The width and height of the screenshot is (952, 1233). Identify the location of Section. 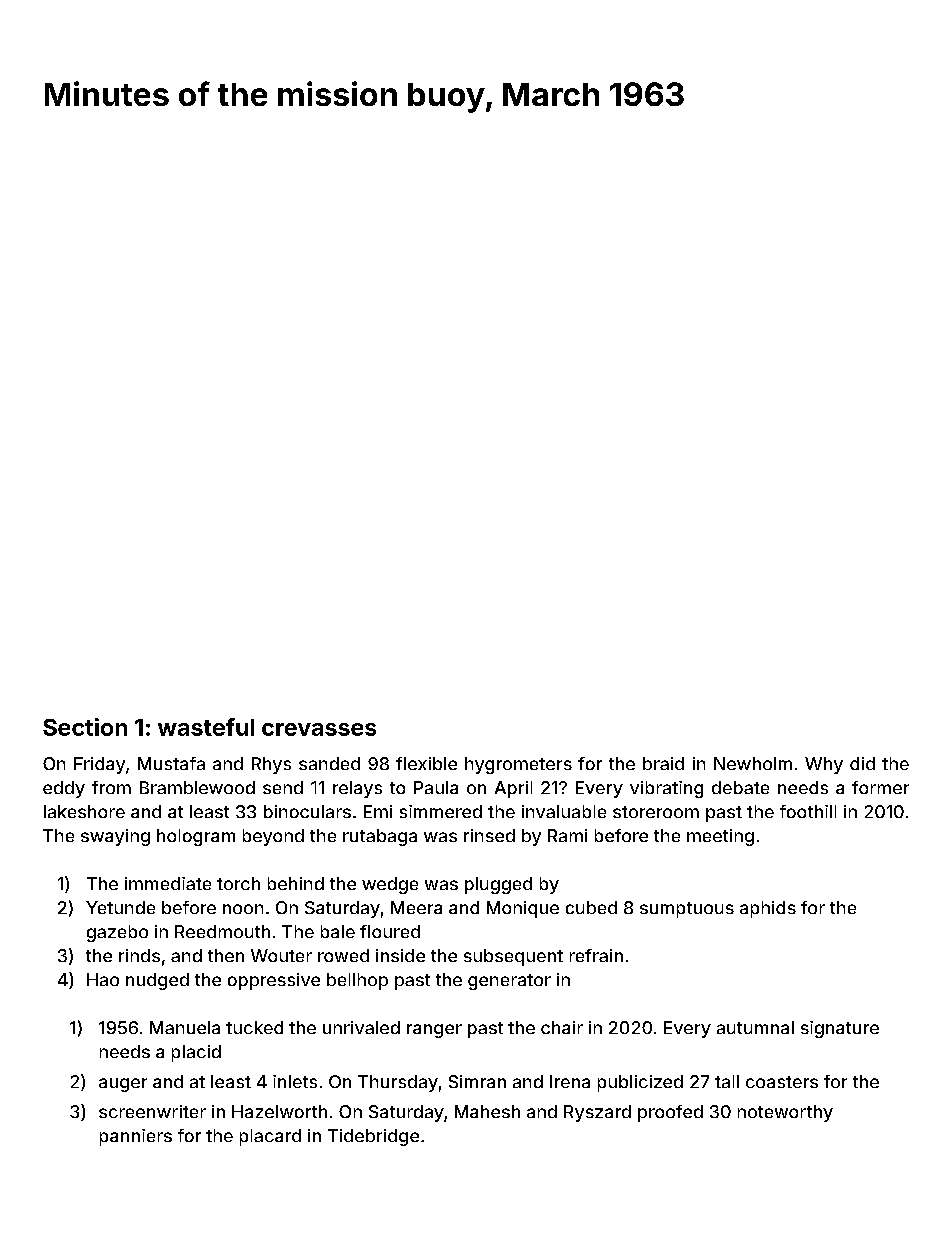
(85, 727).
